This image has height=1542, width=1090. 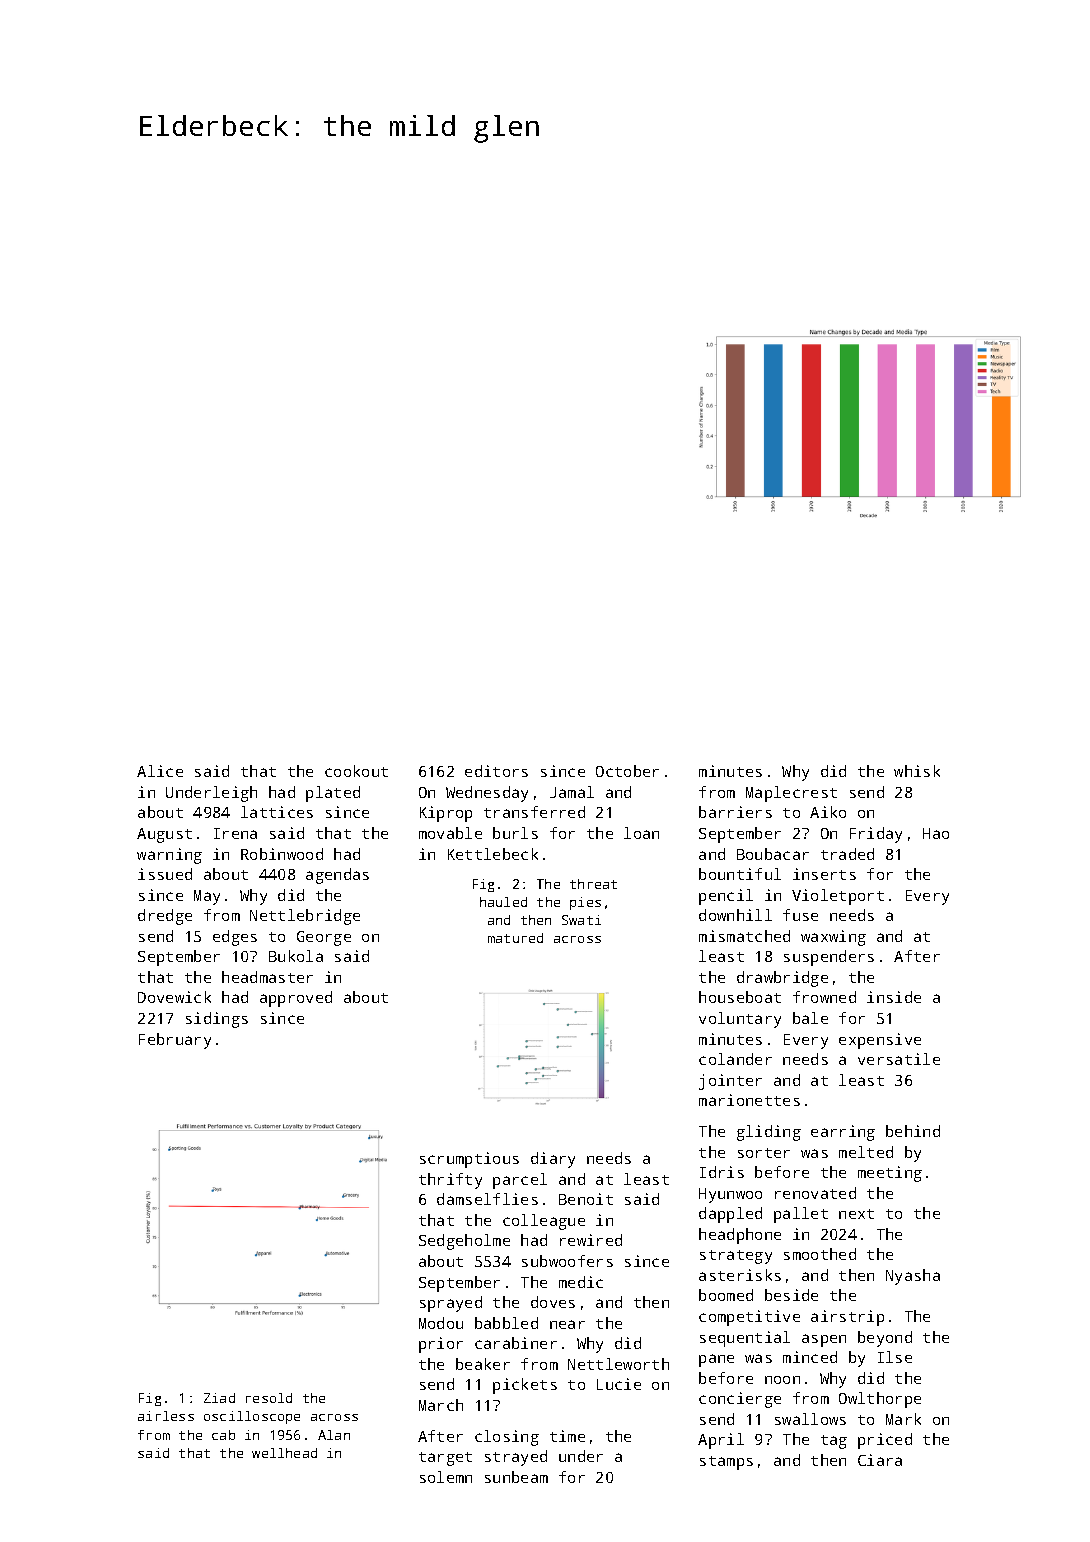 I want to click on noon, so click(x=782, y=1380).
